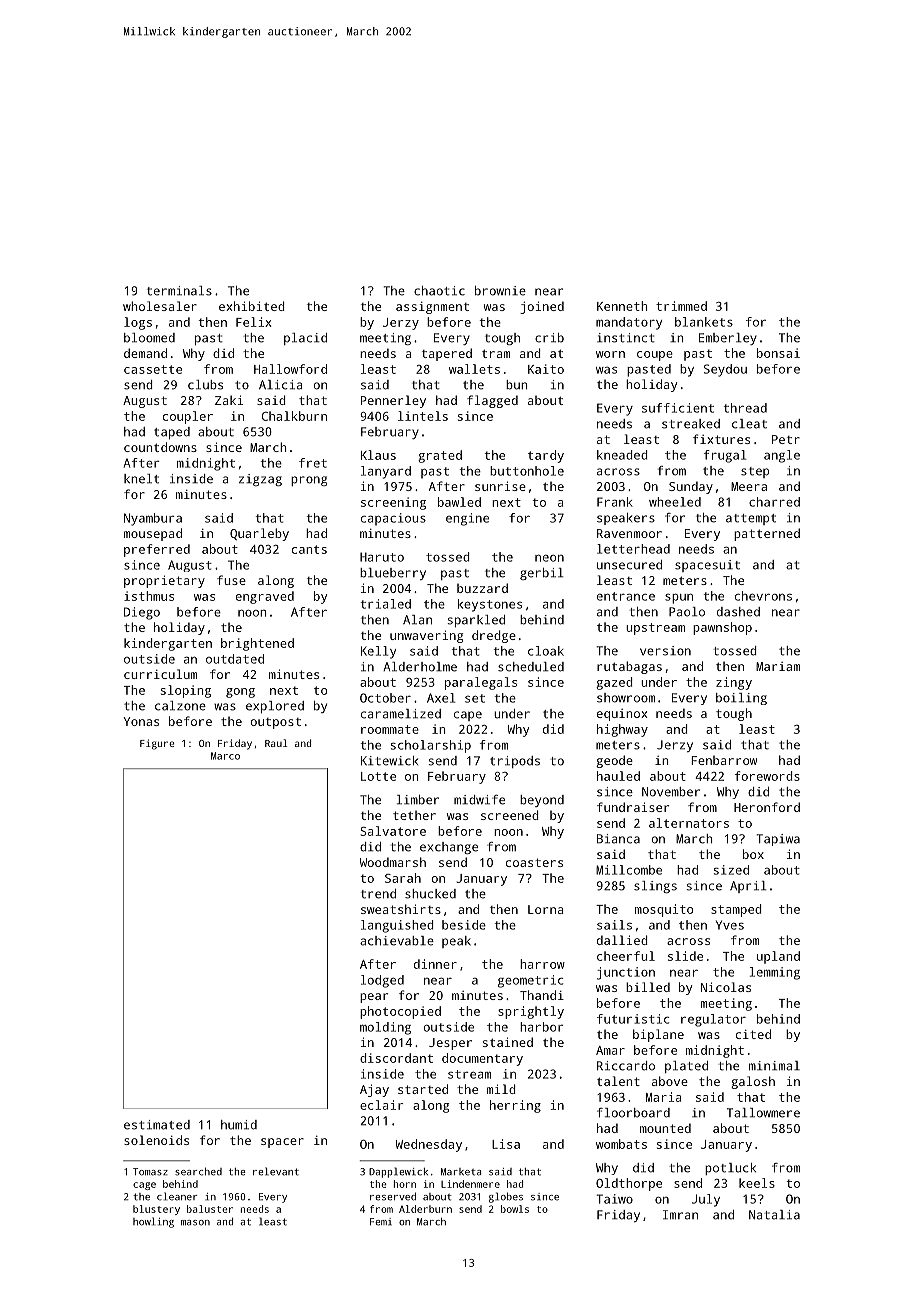 This screenshot has width=924, height=1308. Describe the element at coordinates (546, 456) in the screenshot. I see `tardy` at that location.
